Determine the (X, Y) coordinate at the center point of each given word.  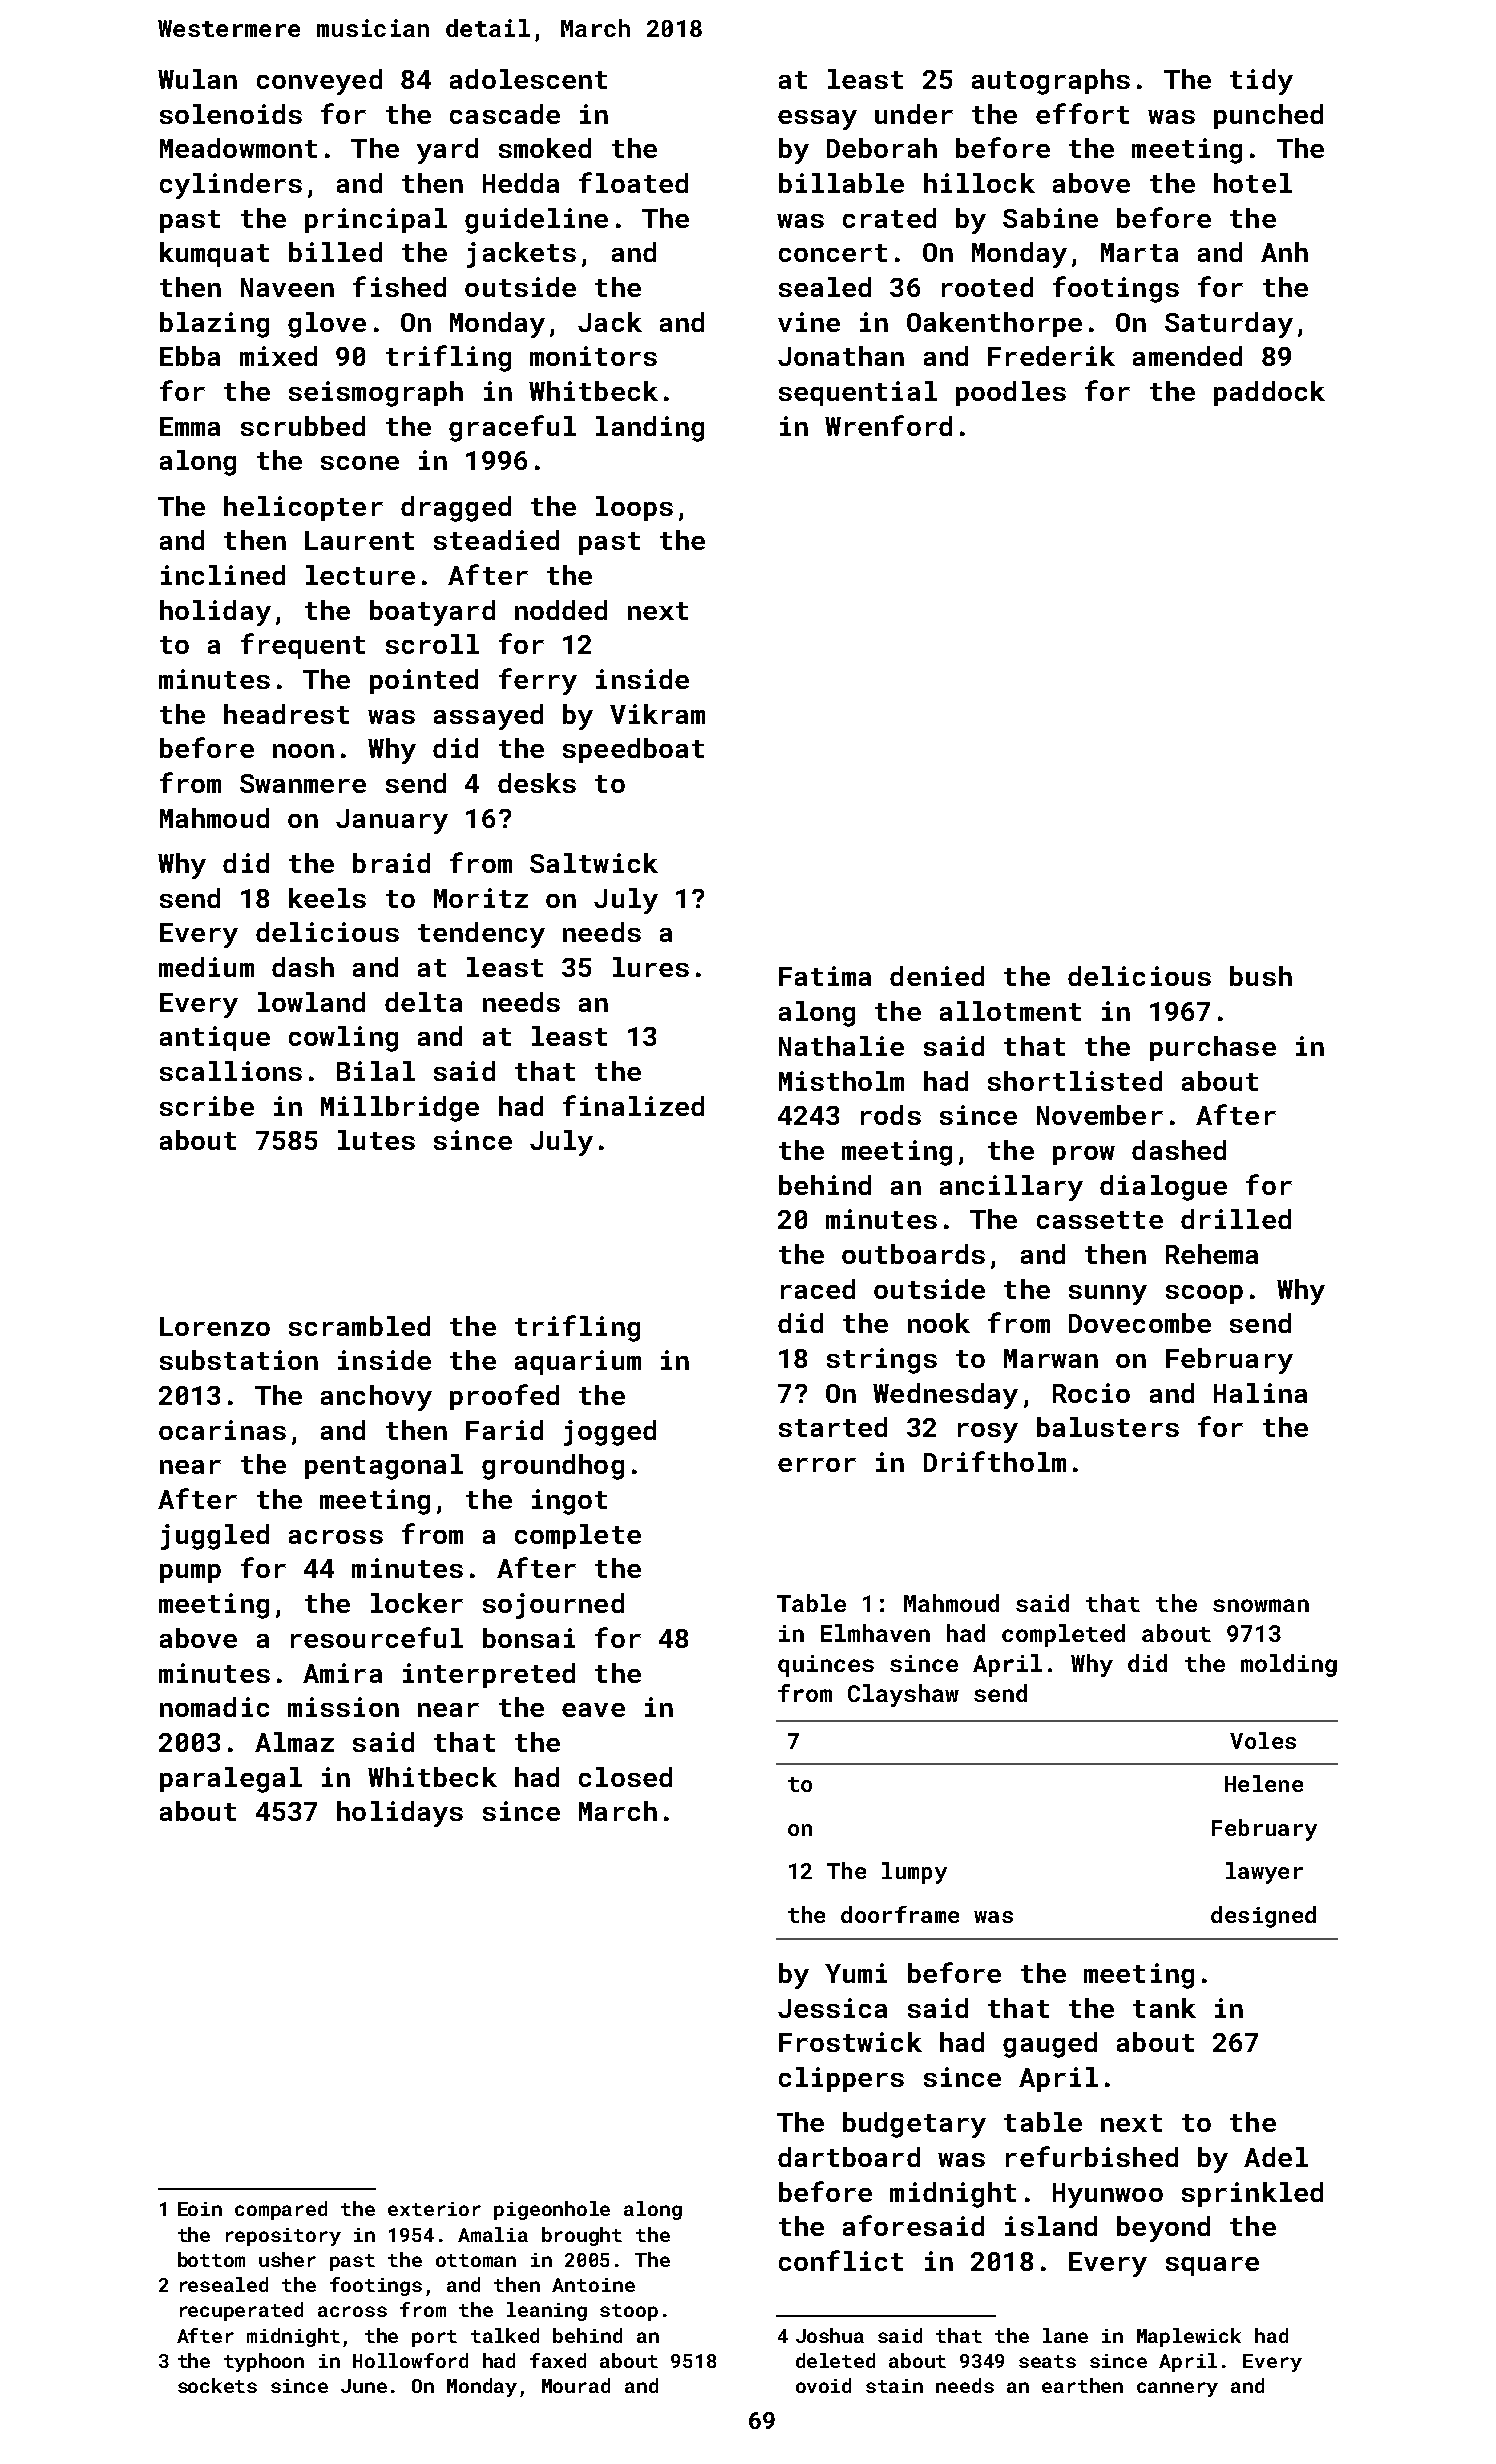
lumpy (914, 1873)
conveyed (319, 82)
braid (391, 863)
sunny (1108, 1295)
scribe (207, 1106)
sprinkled (1252, 2194)
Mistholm (841, 1081)
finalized (633, 1105)
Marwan (1051, 1358)
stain (894, 2386)
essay (817, 120)
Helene (1264, 1783)
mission (343, 1707)
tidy (1261, 82)
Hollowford (410, 2360)
